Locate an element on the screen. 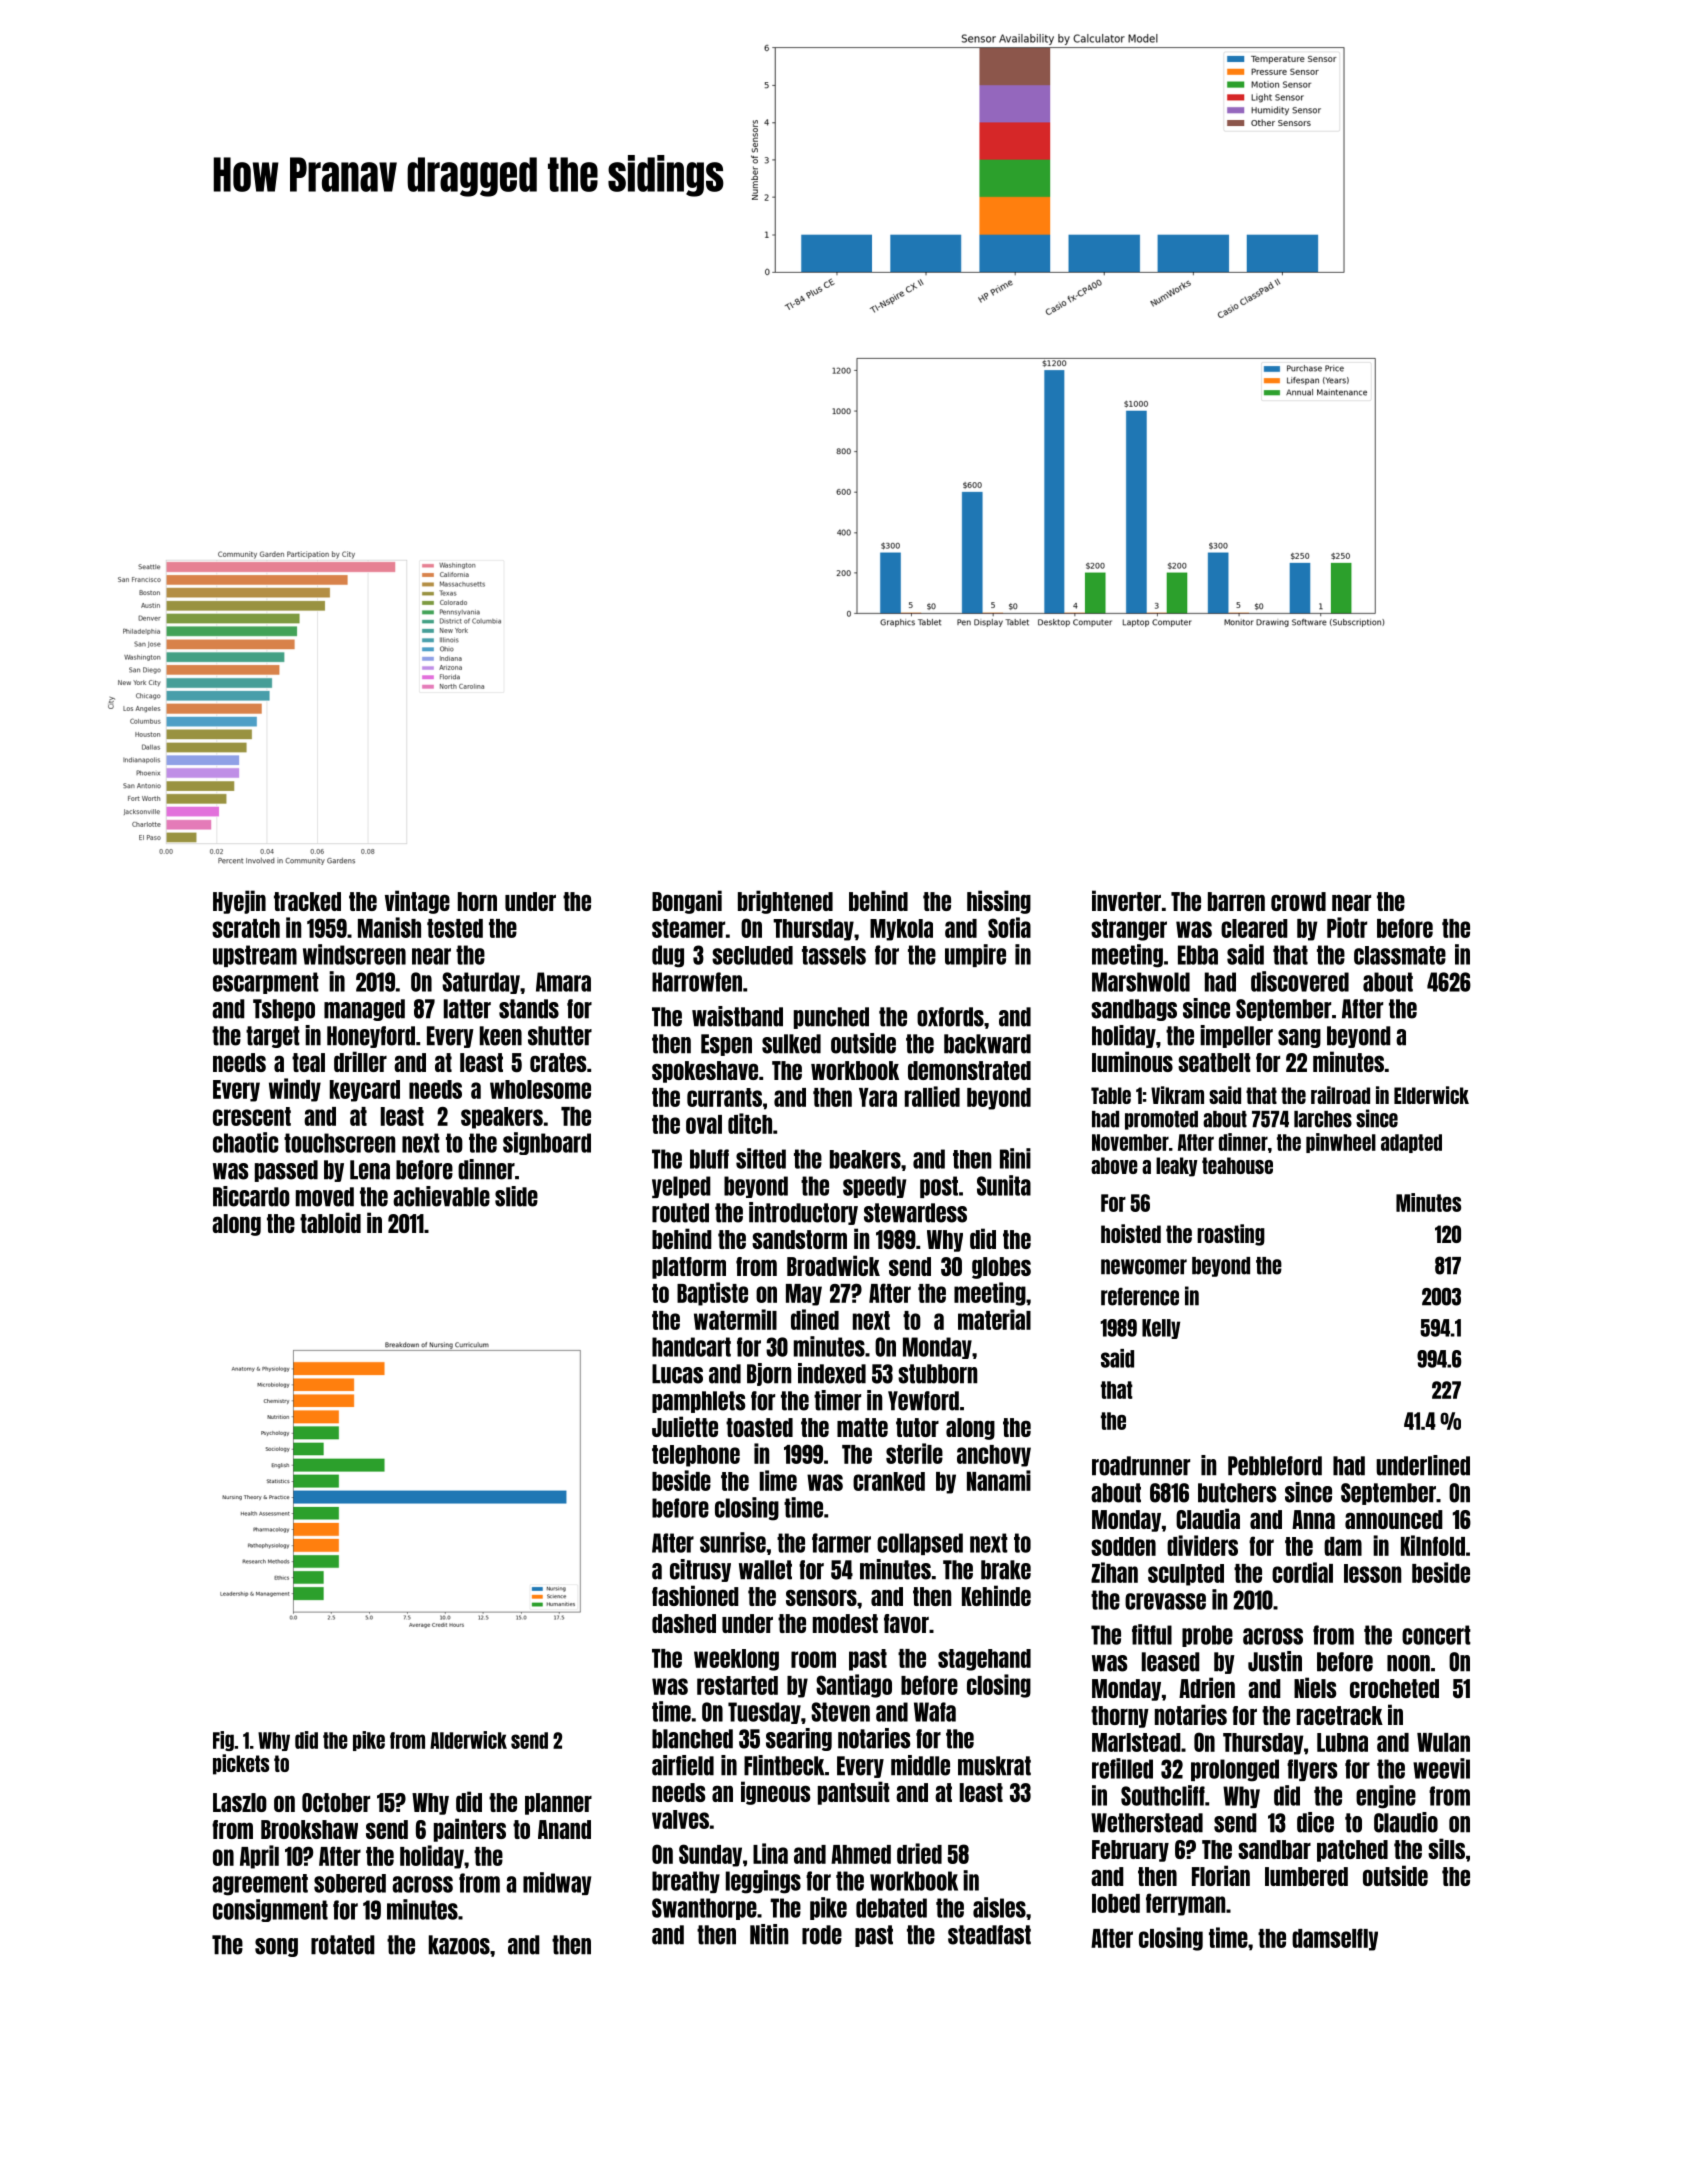 This screenshot has height=2178, width=1683. Vikram is located at coordinates (1177, 1095).
